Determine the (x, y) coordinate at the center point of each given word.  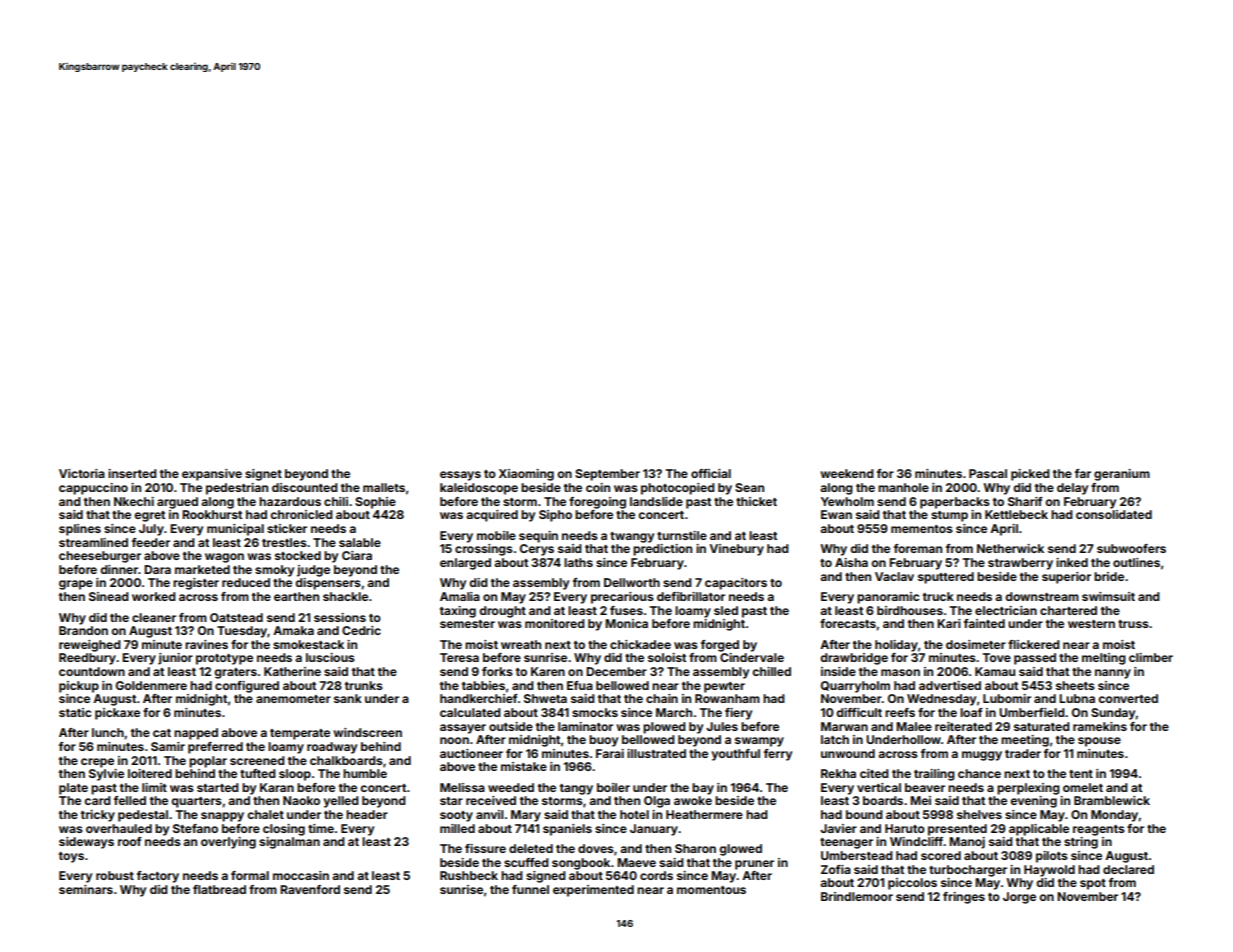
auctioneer (471, 753)
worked (154, 596)
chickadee (640, 644)
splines (80, 530)
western (1091, 624)
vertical (879, 787)
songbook (581, 864)
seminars (86, 889)
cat (162, 733)
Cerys (537, 550)
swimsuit (1108, 596)
